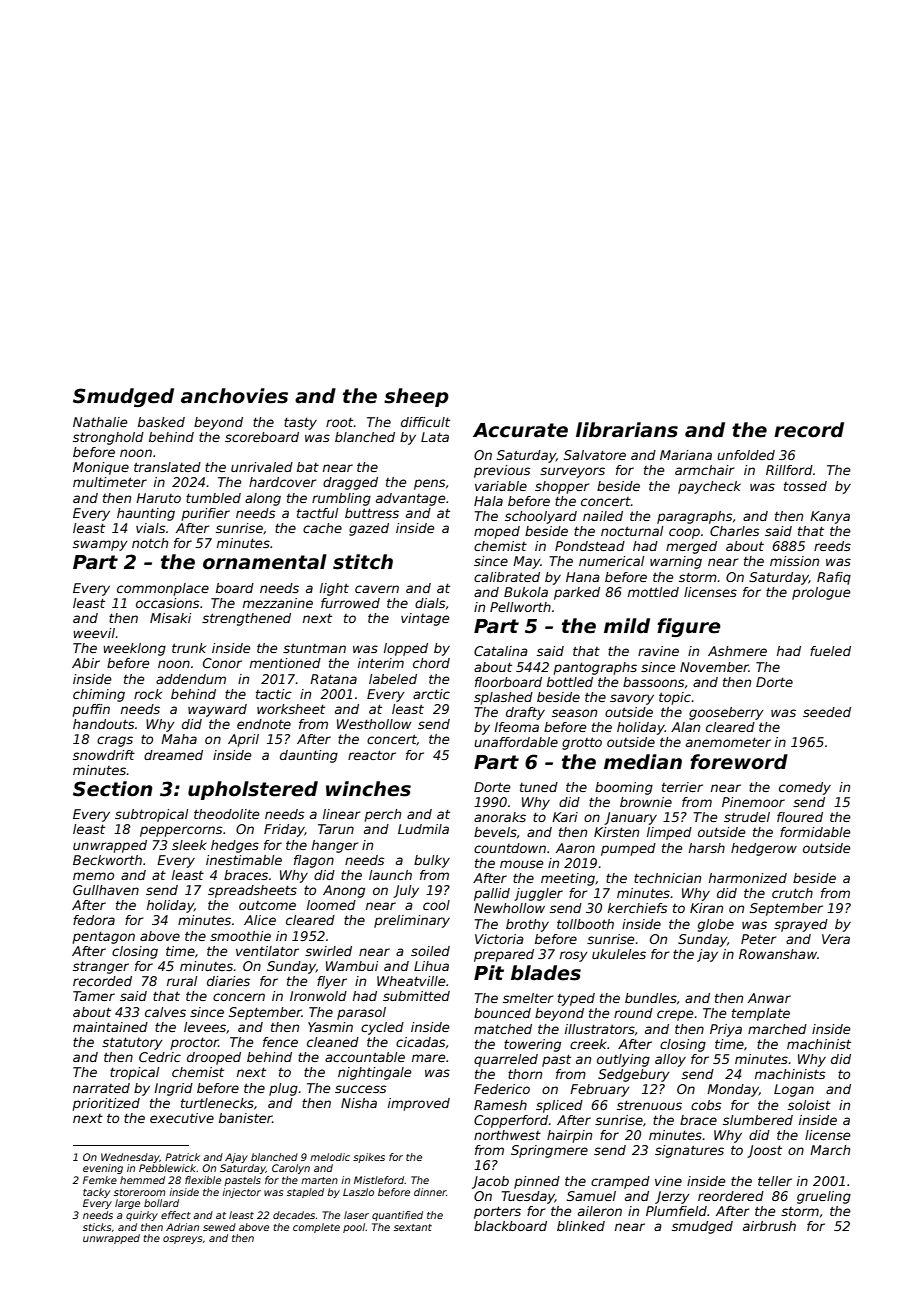 The width and height of the document is (924, 1308). I want to click on anchovies, so click(234, 396).
